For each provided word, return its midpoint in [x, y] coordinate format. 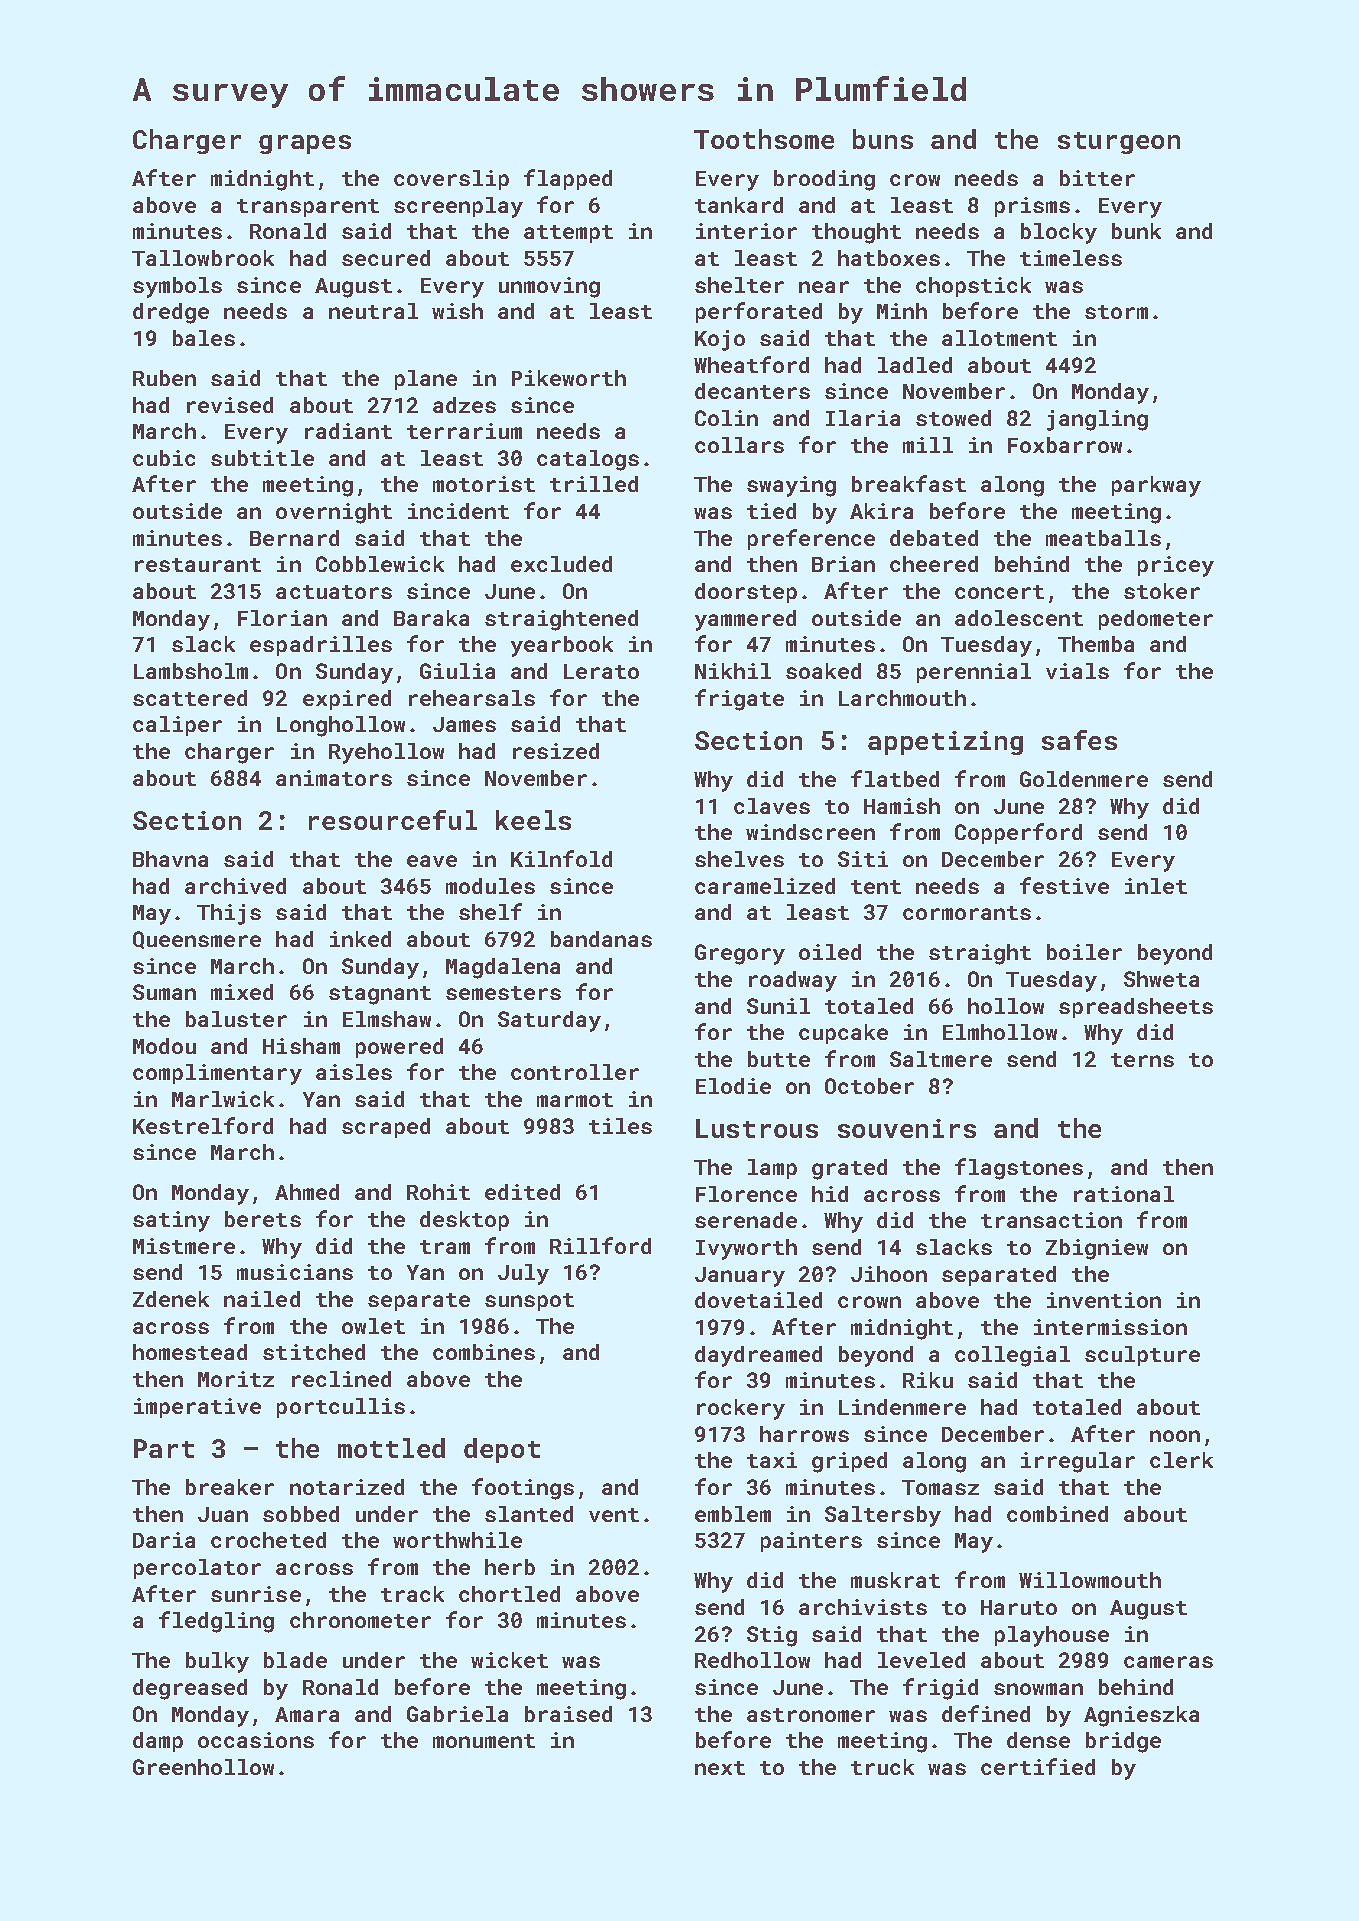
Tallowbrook [203, 258]
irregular [1078, 1462]
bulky [217, 1662]
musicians [295, 1272]
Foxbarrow [1065, 445]
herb [510, 1567]
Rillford [600, 1245]
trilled [594, 484]
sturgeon [1119, 143]
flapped [568, 179]
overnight [334, 513]
